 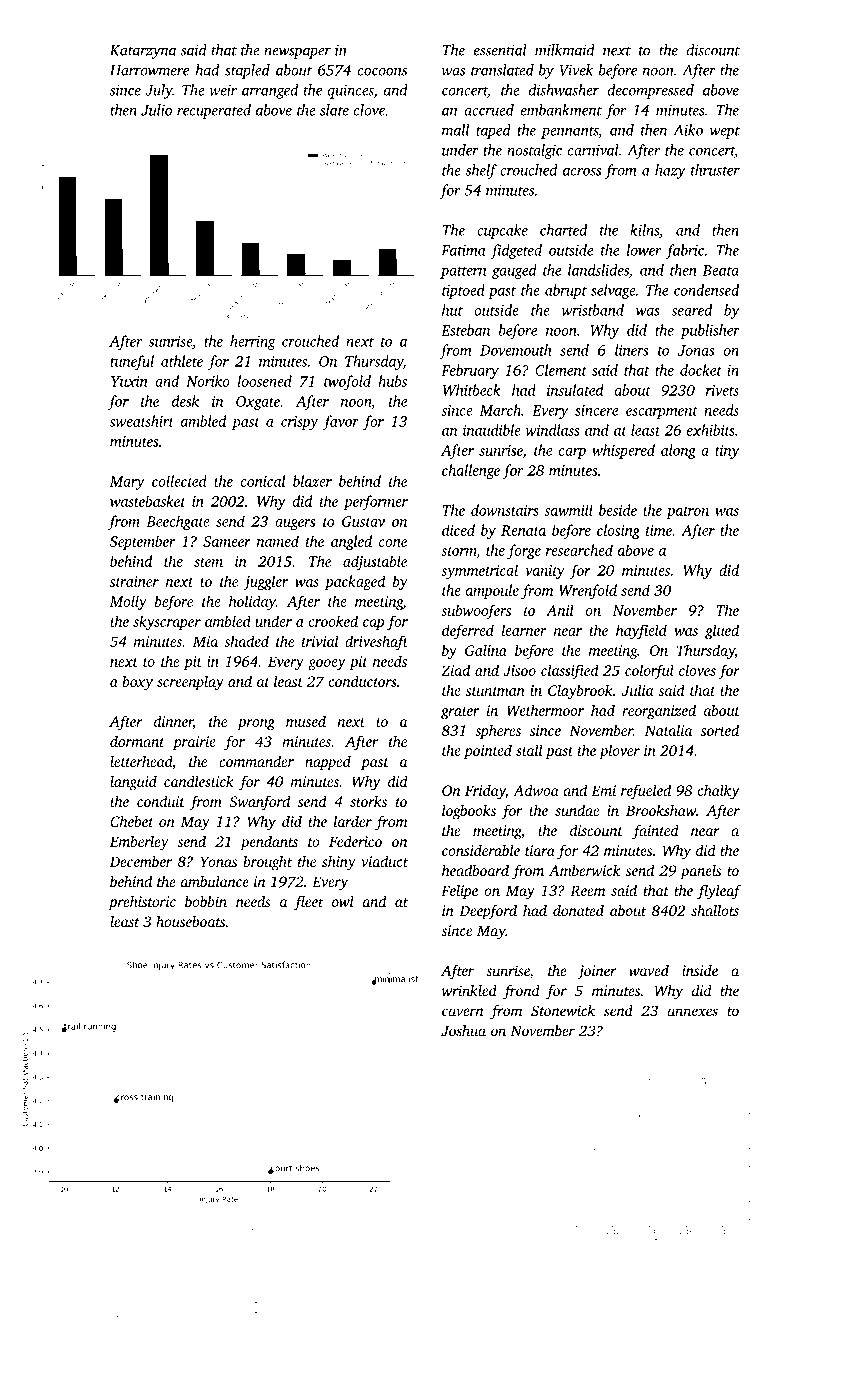 I want to click on houseboats, so click(x=190, y=921).
